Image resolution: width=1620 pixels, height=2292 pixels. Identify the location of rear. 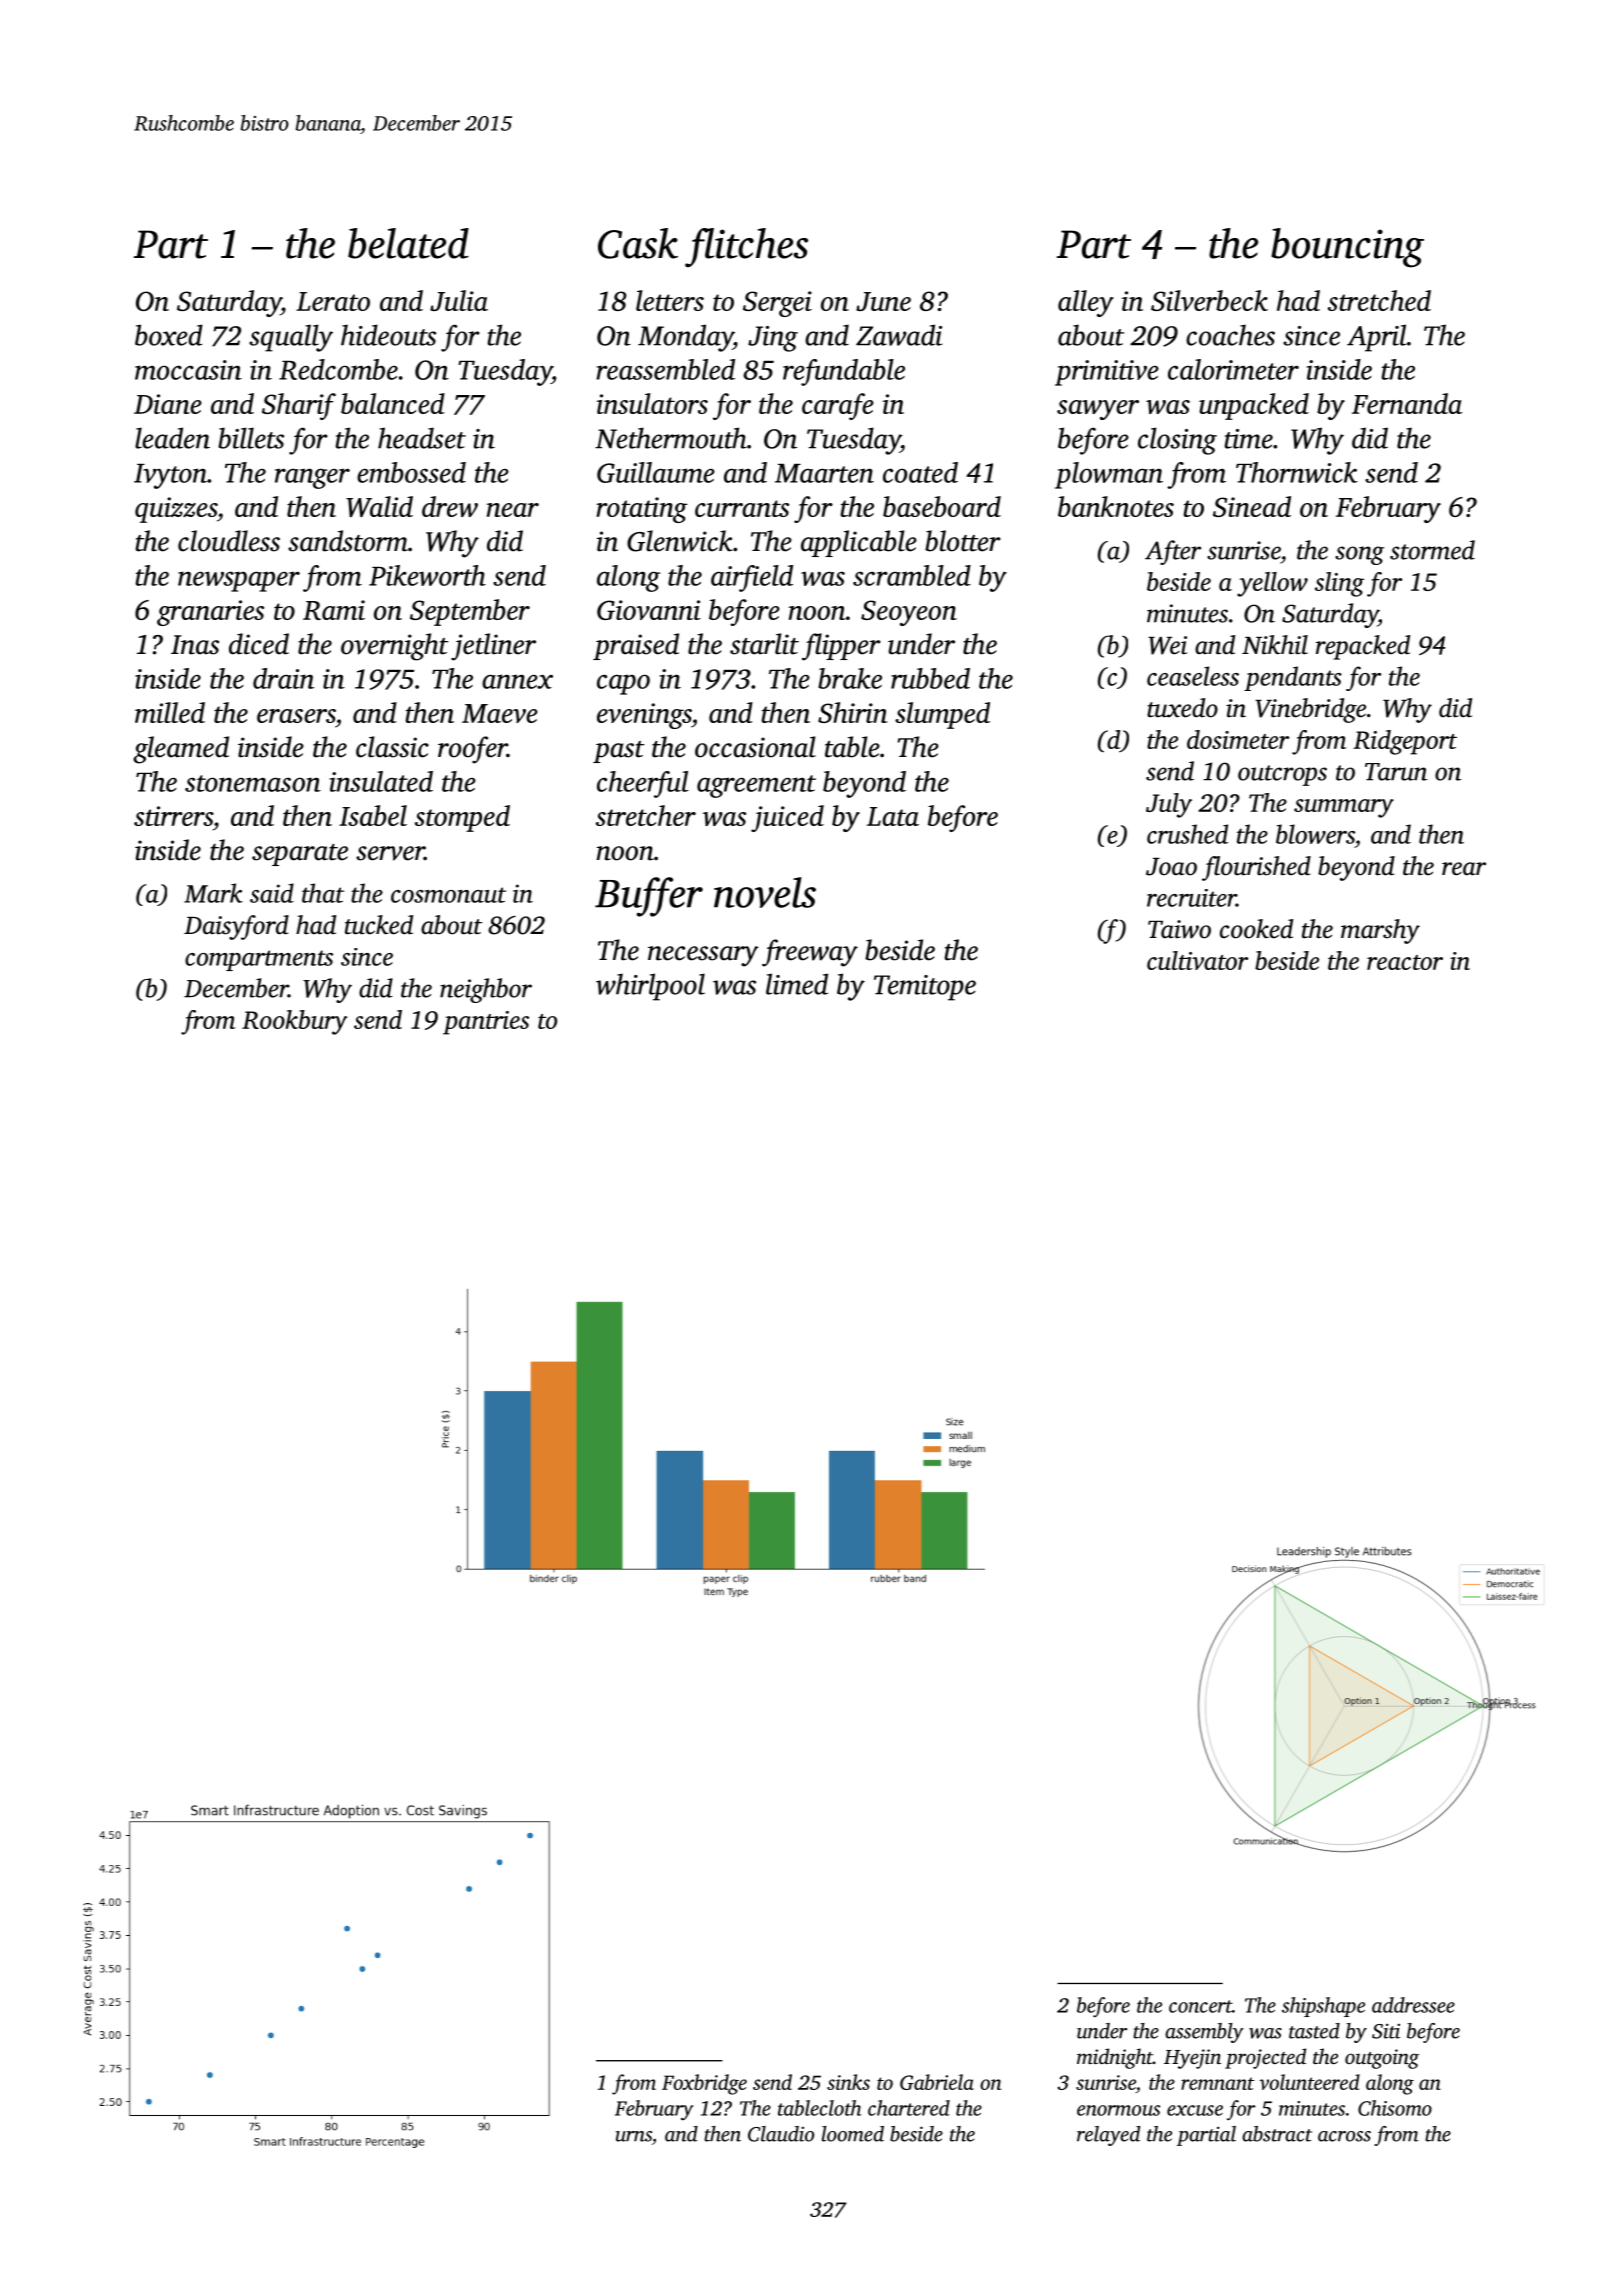
(1464, 869).
